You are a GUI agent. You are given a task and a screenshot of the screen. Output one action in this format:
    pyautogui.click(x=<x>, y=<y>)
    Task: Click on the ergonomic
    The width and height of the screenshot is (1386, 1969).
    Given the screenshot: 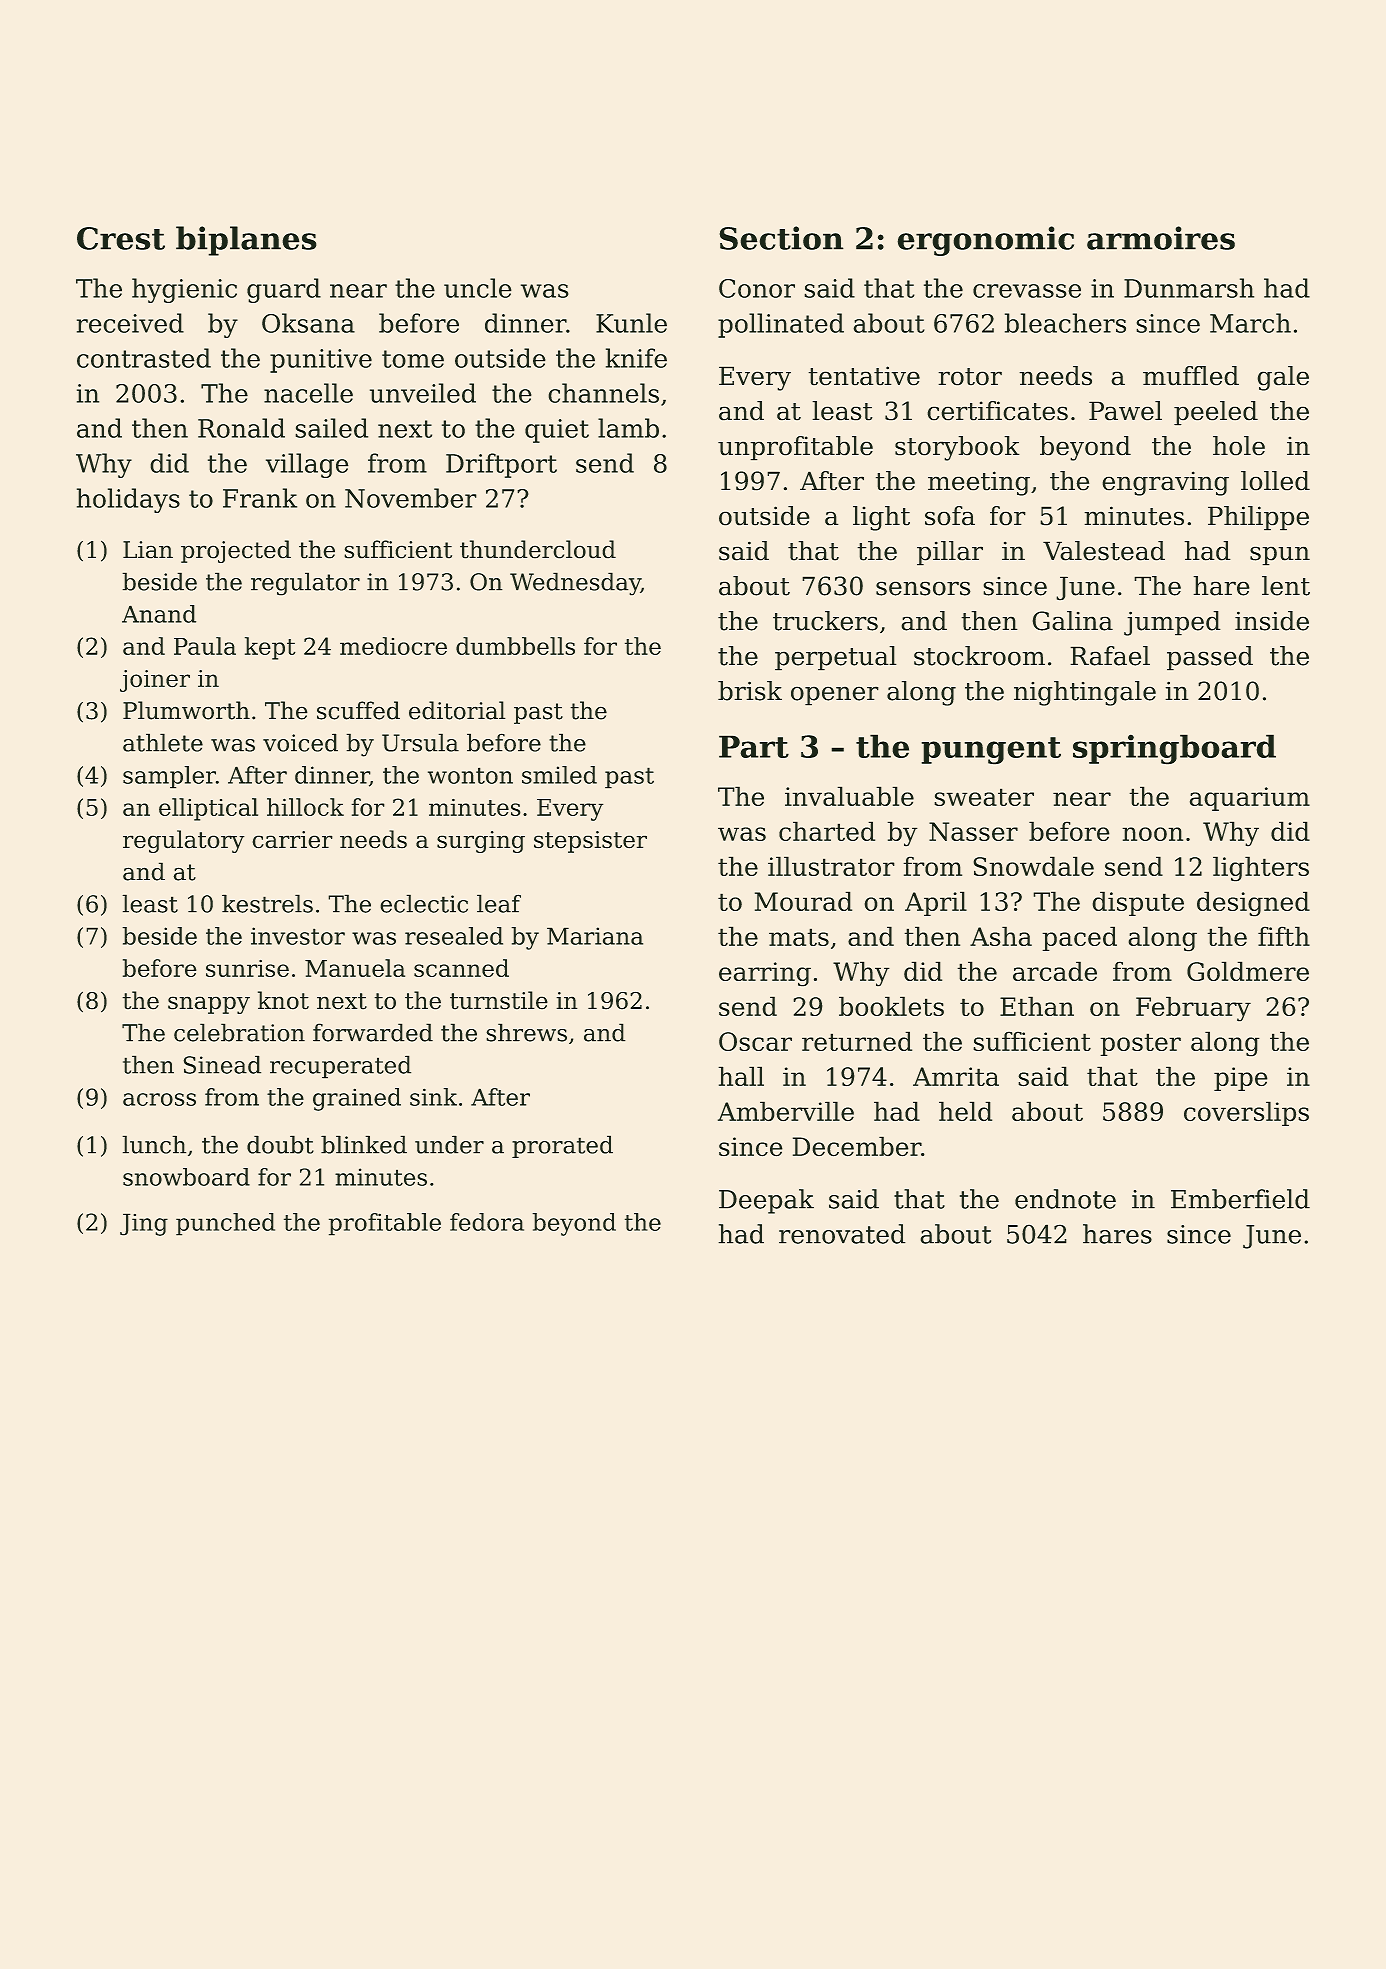 What is the action you would take?
    pyautogui.click(x=985, y=241)
